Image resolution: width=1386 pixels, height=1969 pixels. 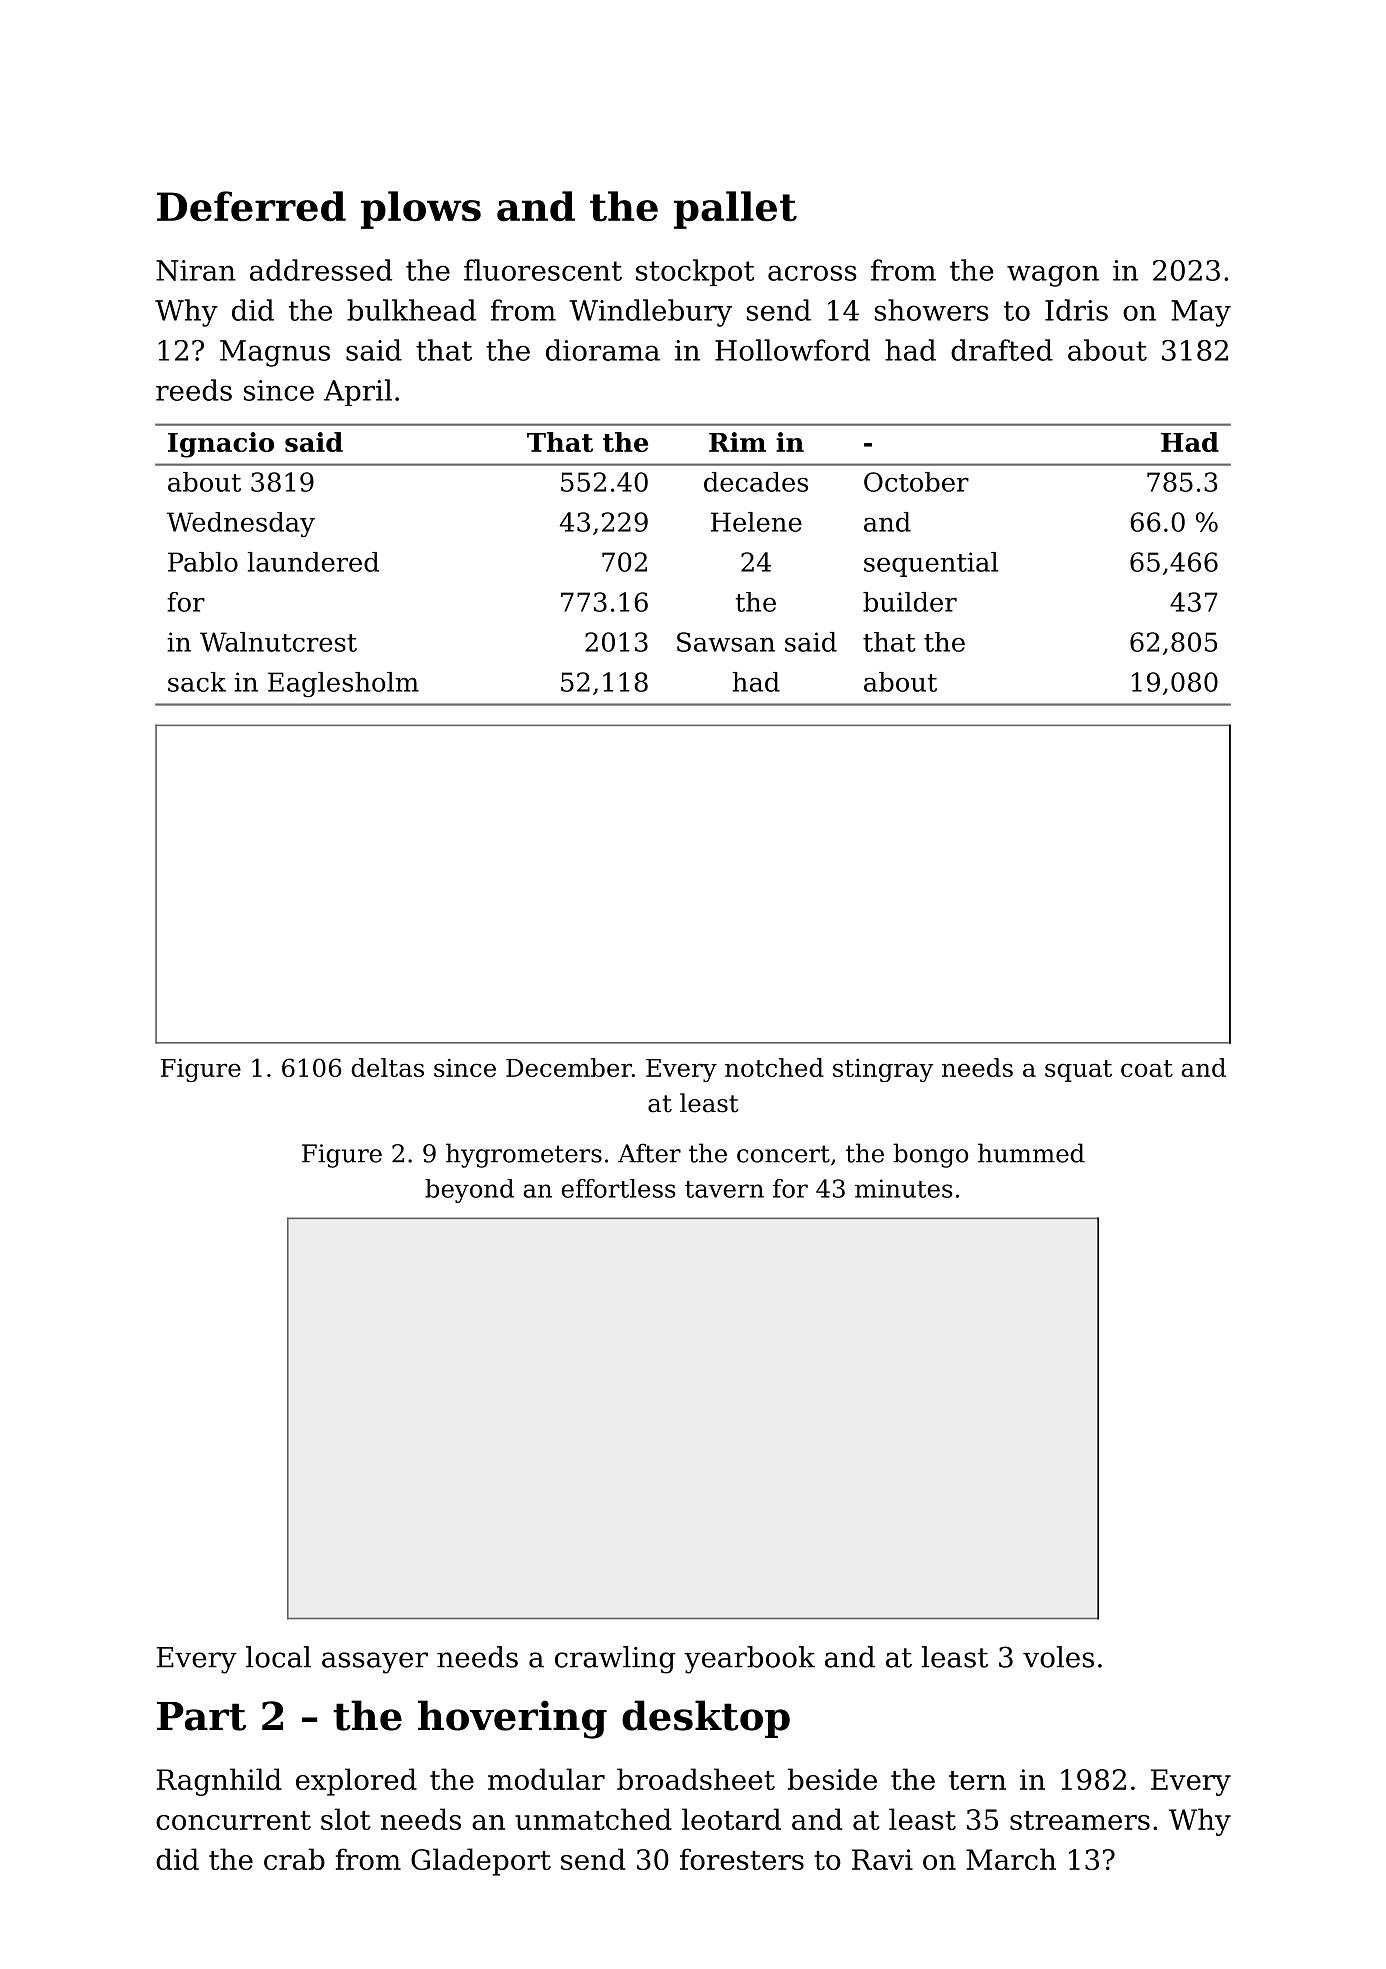 I want to click on Sawsan, so click(x=726, y=642).
